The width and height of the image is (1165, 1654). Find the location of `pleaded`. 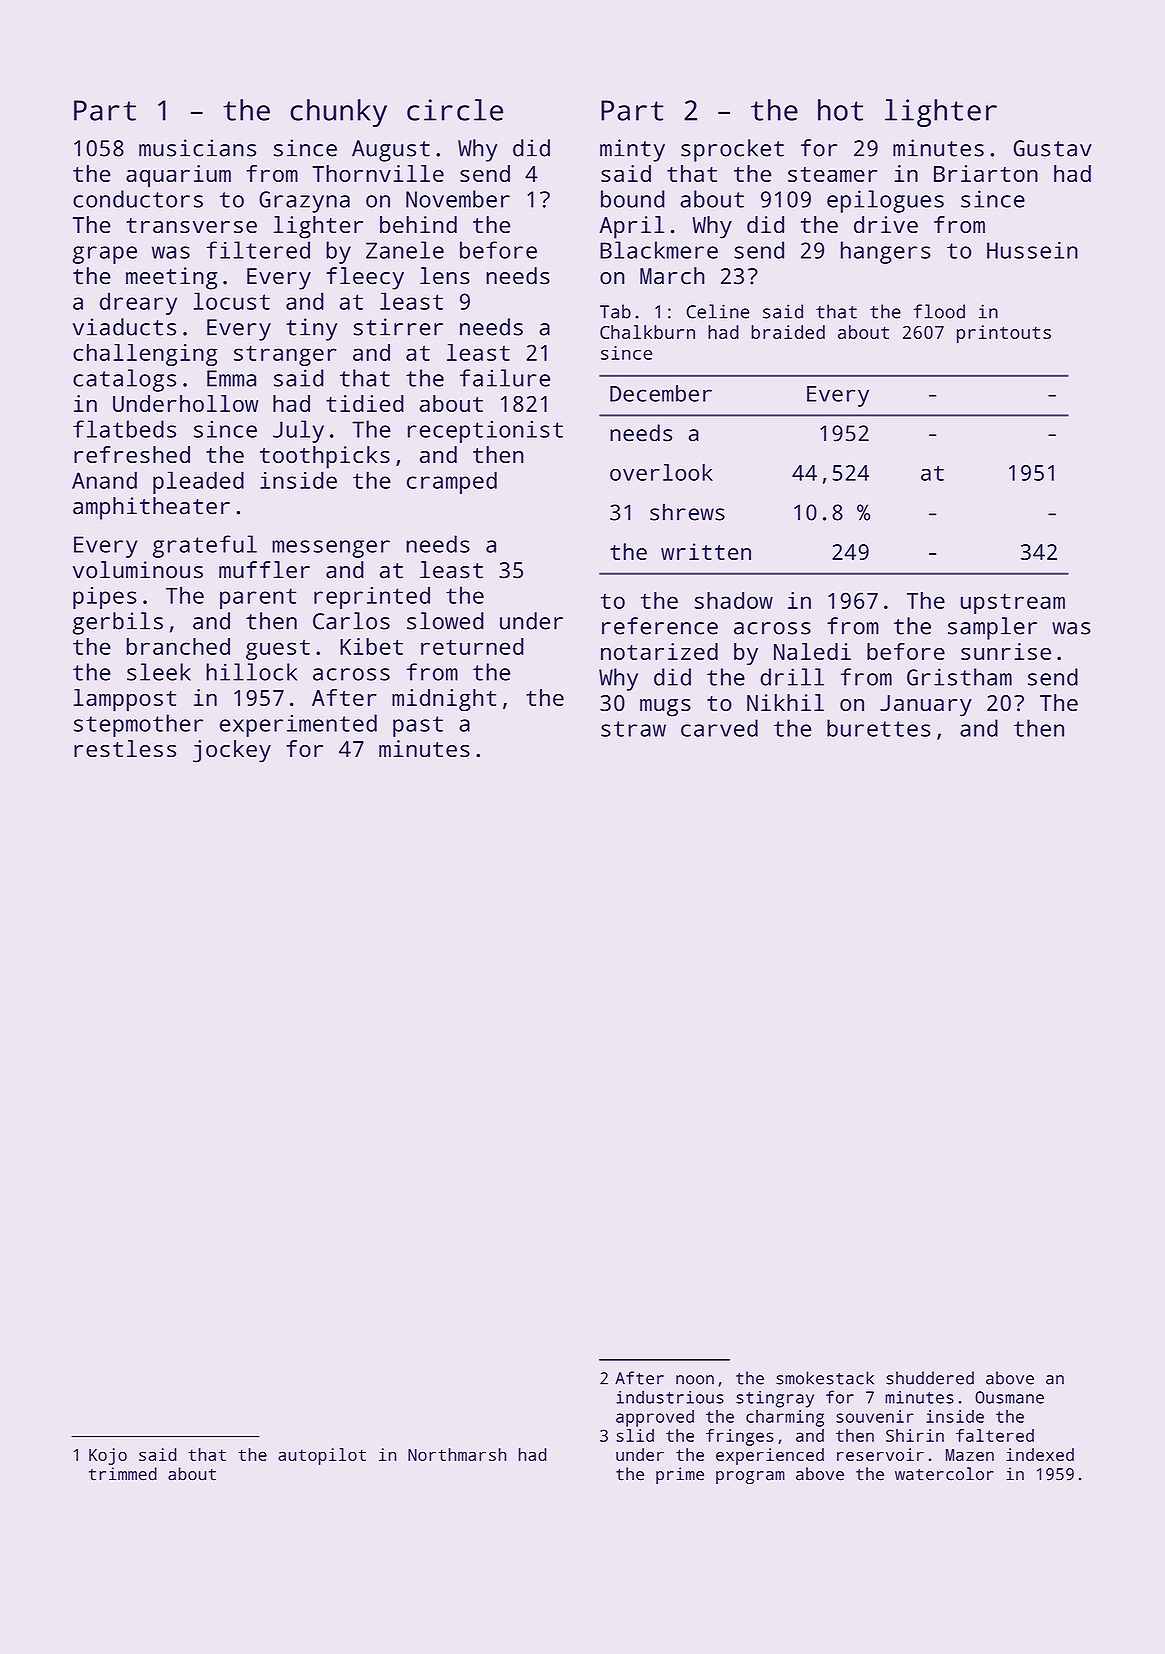

pleaded is located at coordinates (198, 482).
